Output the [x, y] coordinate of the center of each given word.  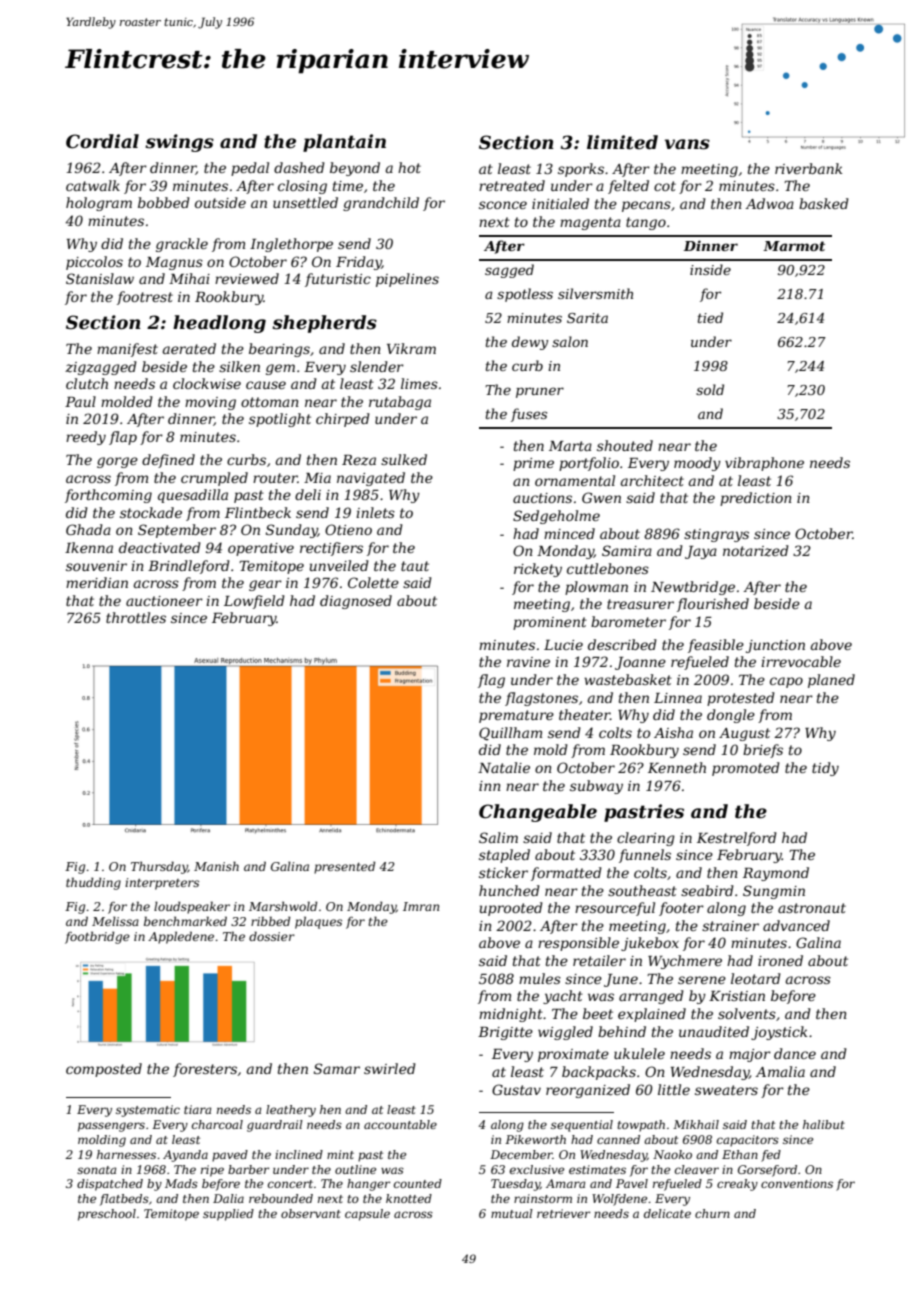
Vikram [411, 348]
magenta [590, 223]
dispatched [110, 1185]
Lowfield [254, 602]
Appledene [181, 937]
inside [710, 269]
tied [710, 317]
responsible [578, 944]
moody [697, 464]
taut [415, 566]
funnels [645, 856]
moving [210, 403]
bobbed [164, 202]
